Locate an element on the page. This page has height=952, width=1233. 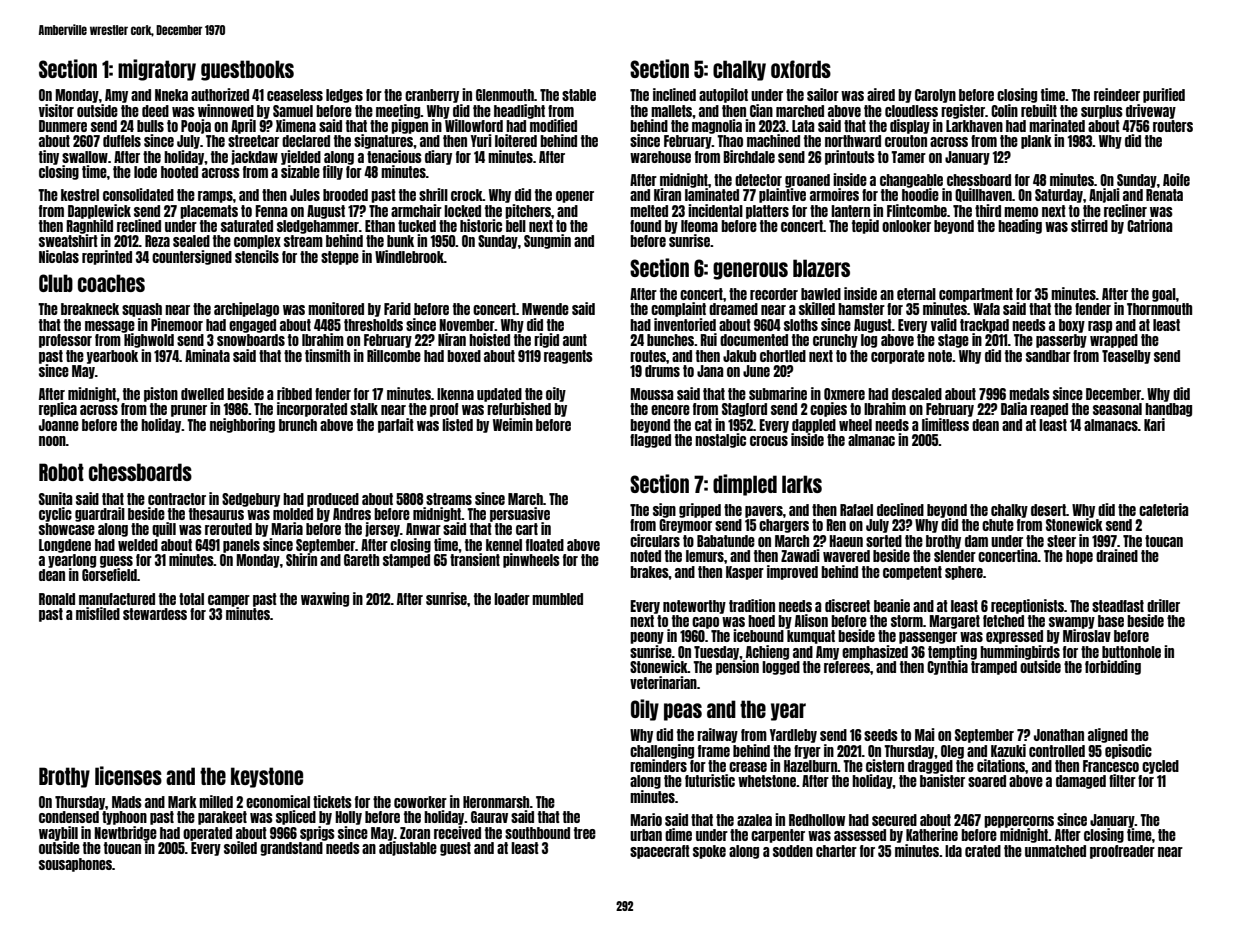
tramped is located at coordinates (994, 668).
